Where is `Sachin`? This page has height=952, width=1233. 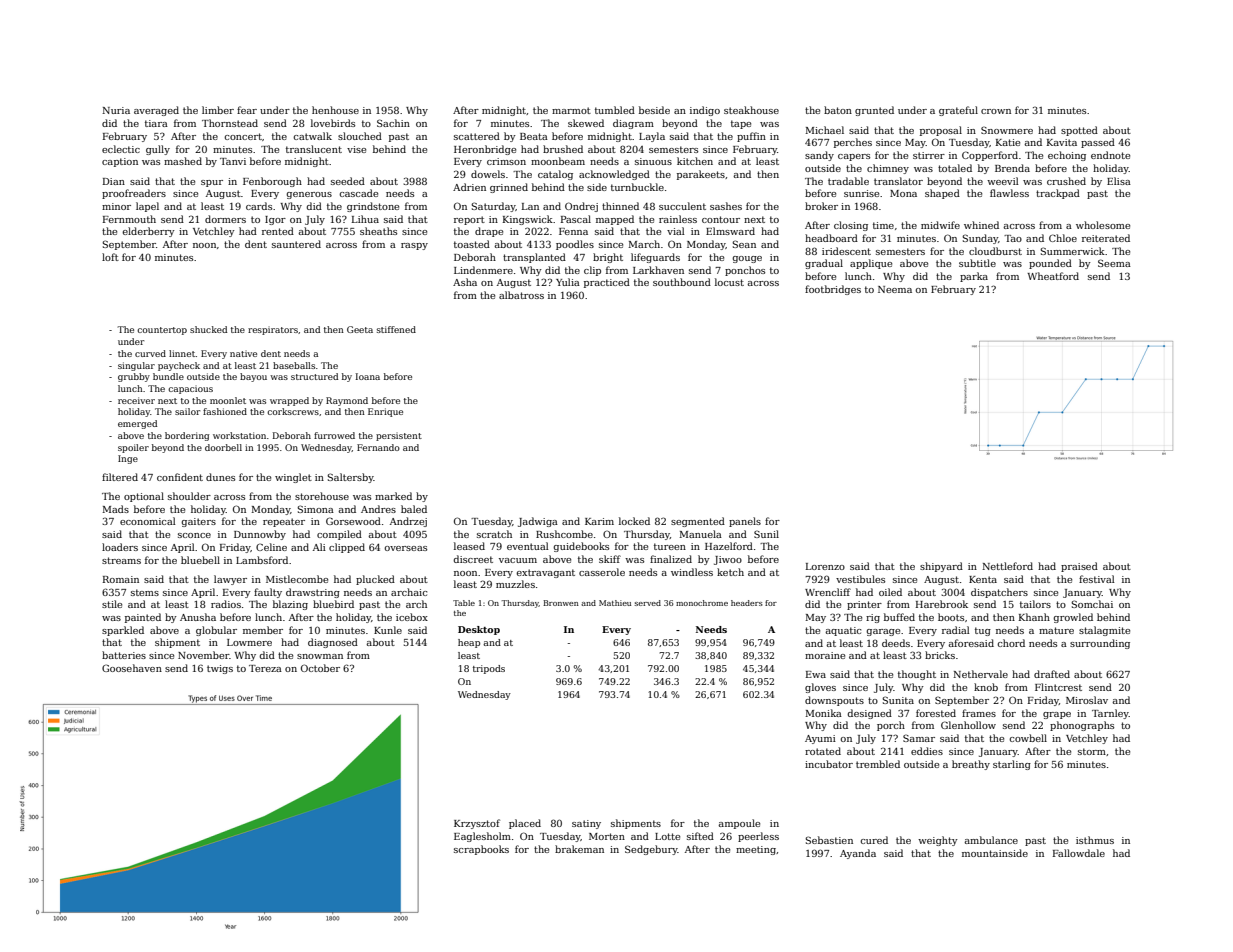
Sachin is located at coordinates (393, 123).
